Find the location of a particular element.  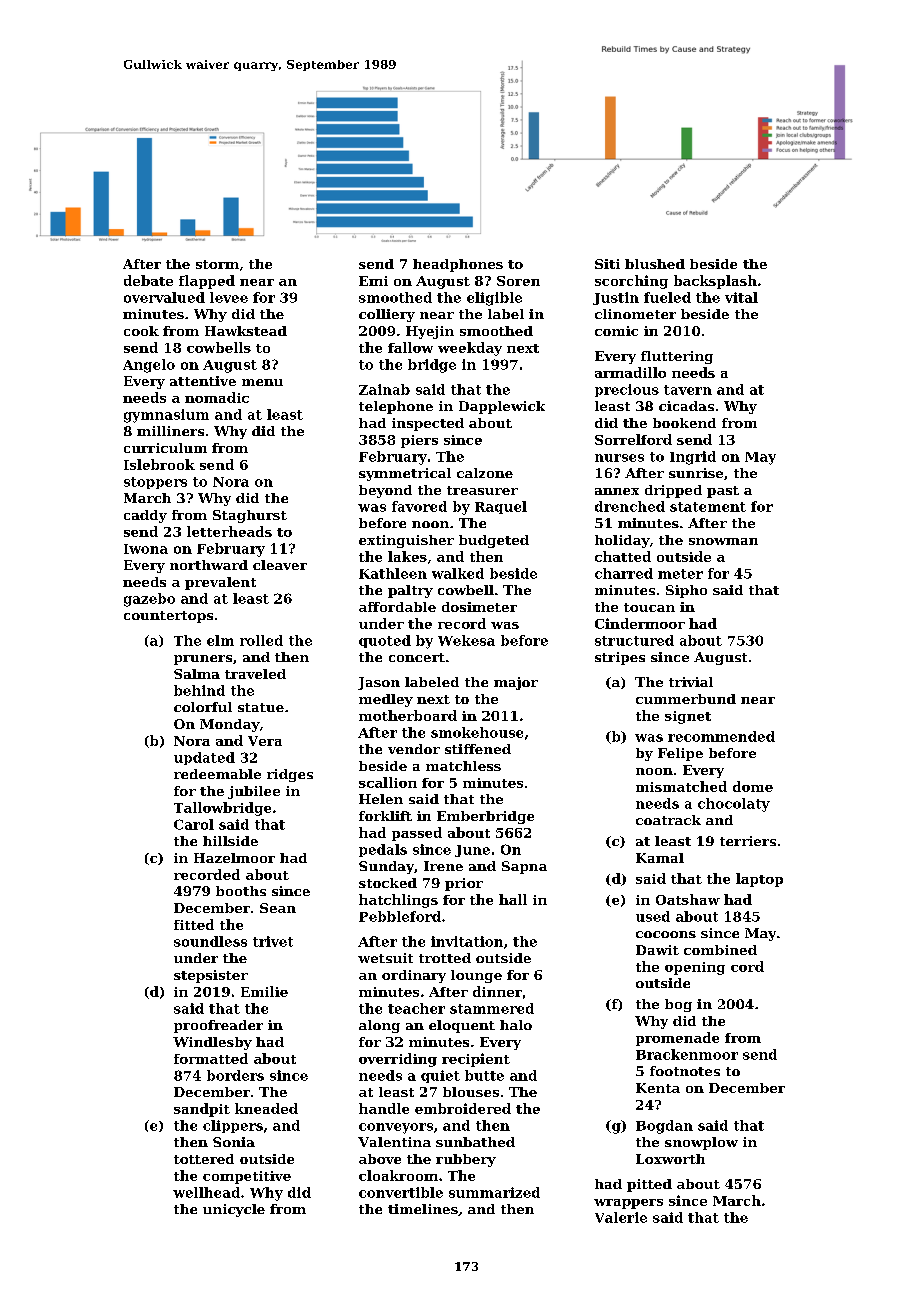

Staghurst is located at coordinates (250, 516).
